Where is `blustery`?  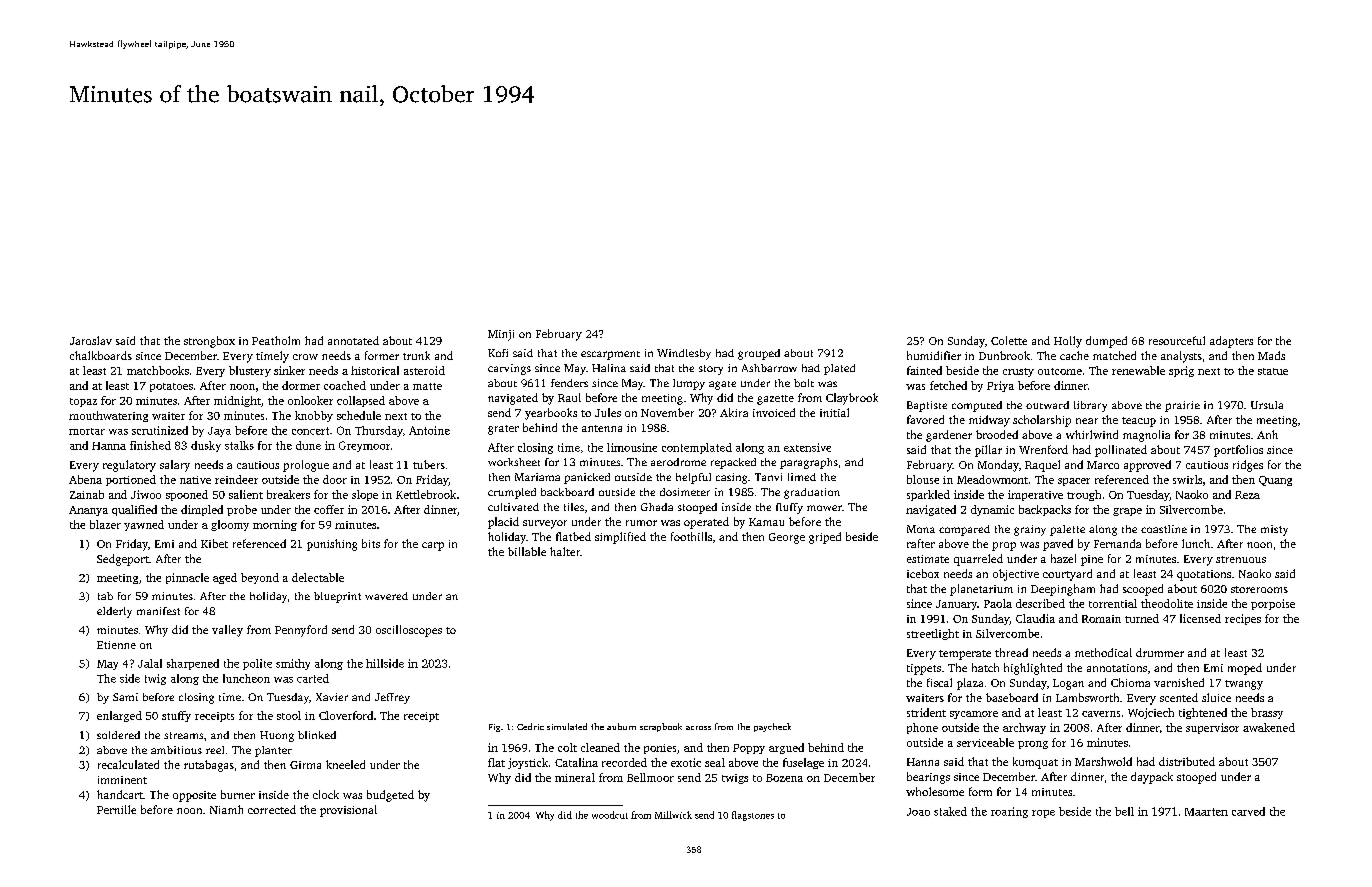
blustery is located at coordinates (250, 371).
